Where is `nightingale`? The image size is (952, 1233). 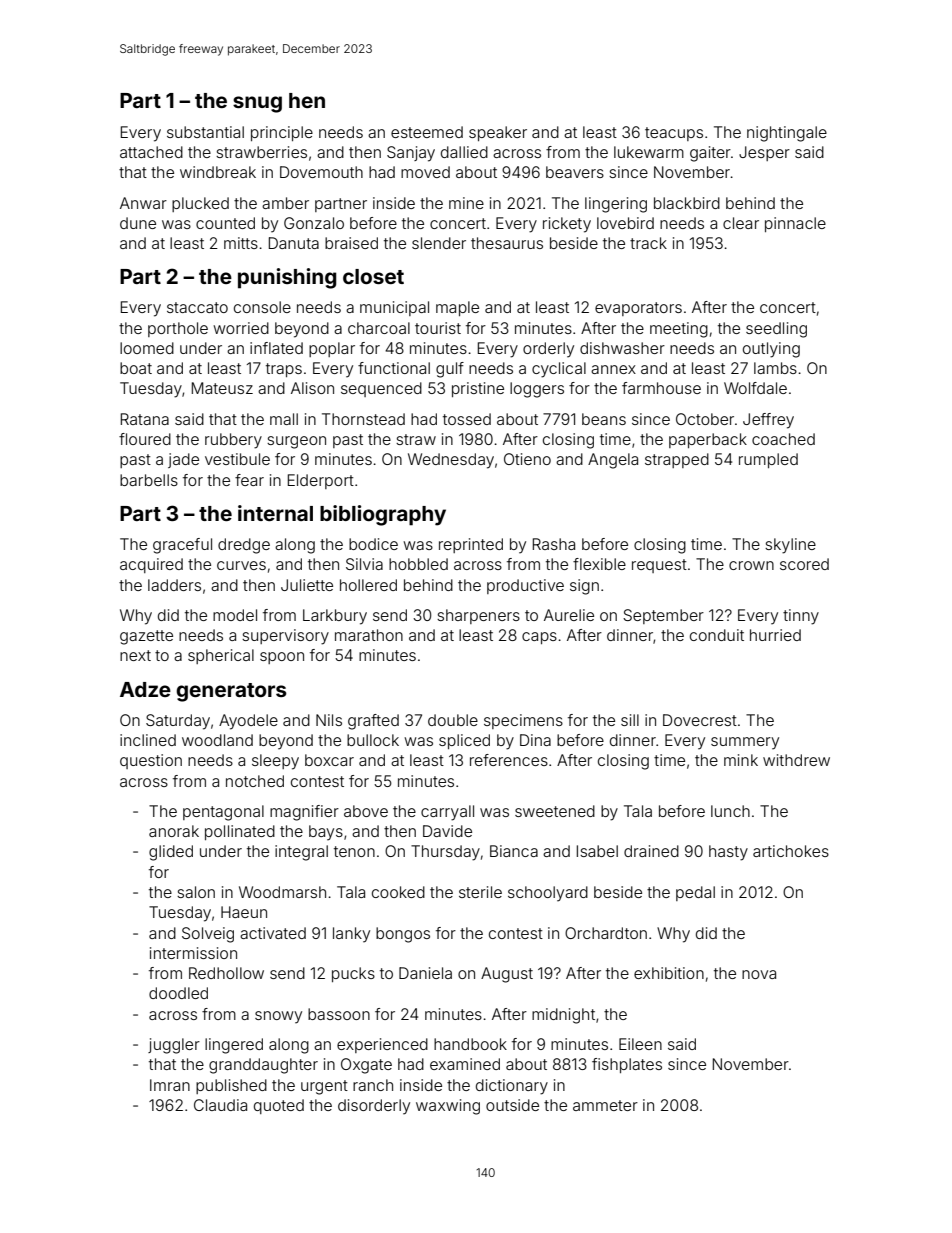
nightingale is located at coordinates (787, 134).
